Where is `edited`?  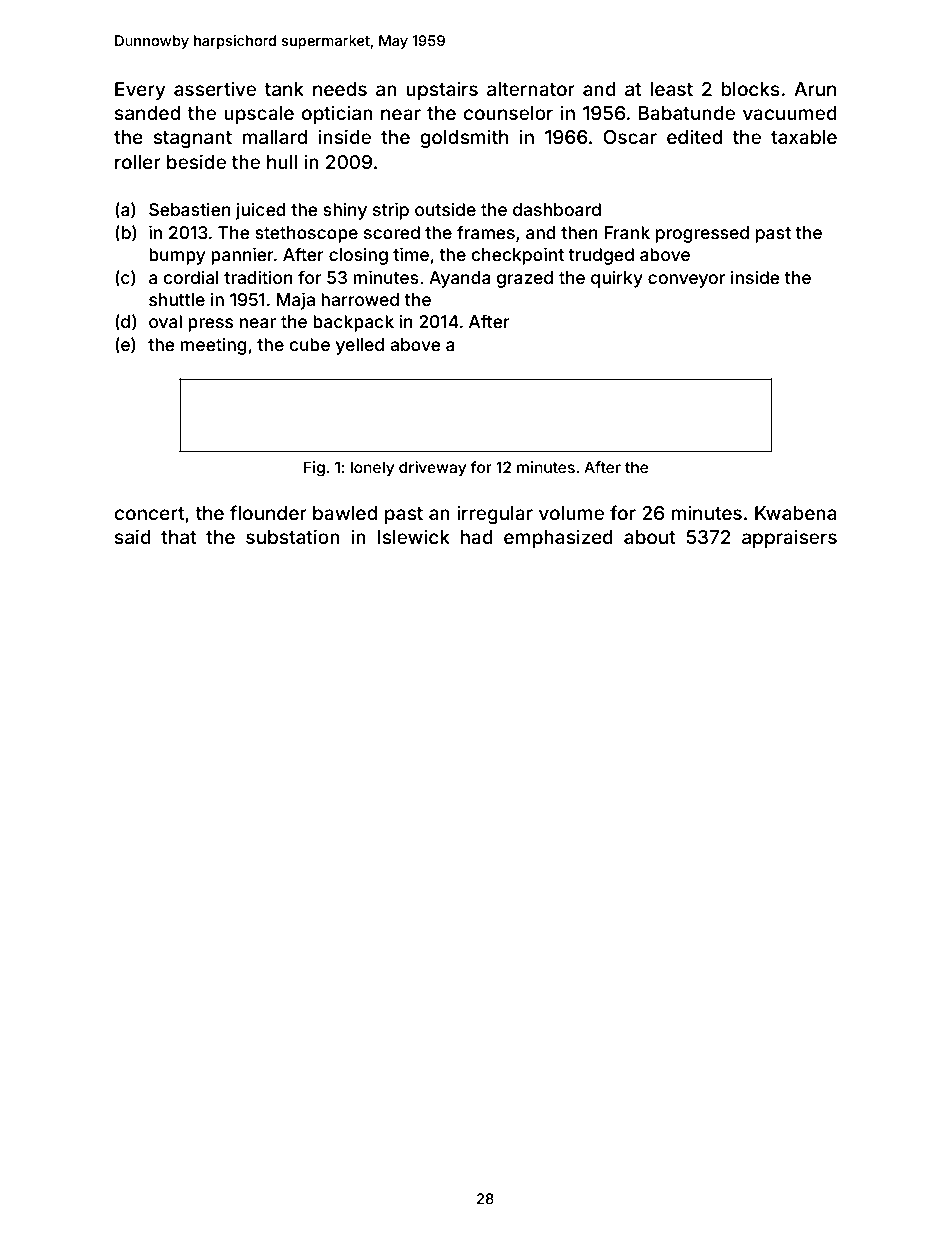 edited is located at coordinates (694, 136).
